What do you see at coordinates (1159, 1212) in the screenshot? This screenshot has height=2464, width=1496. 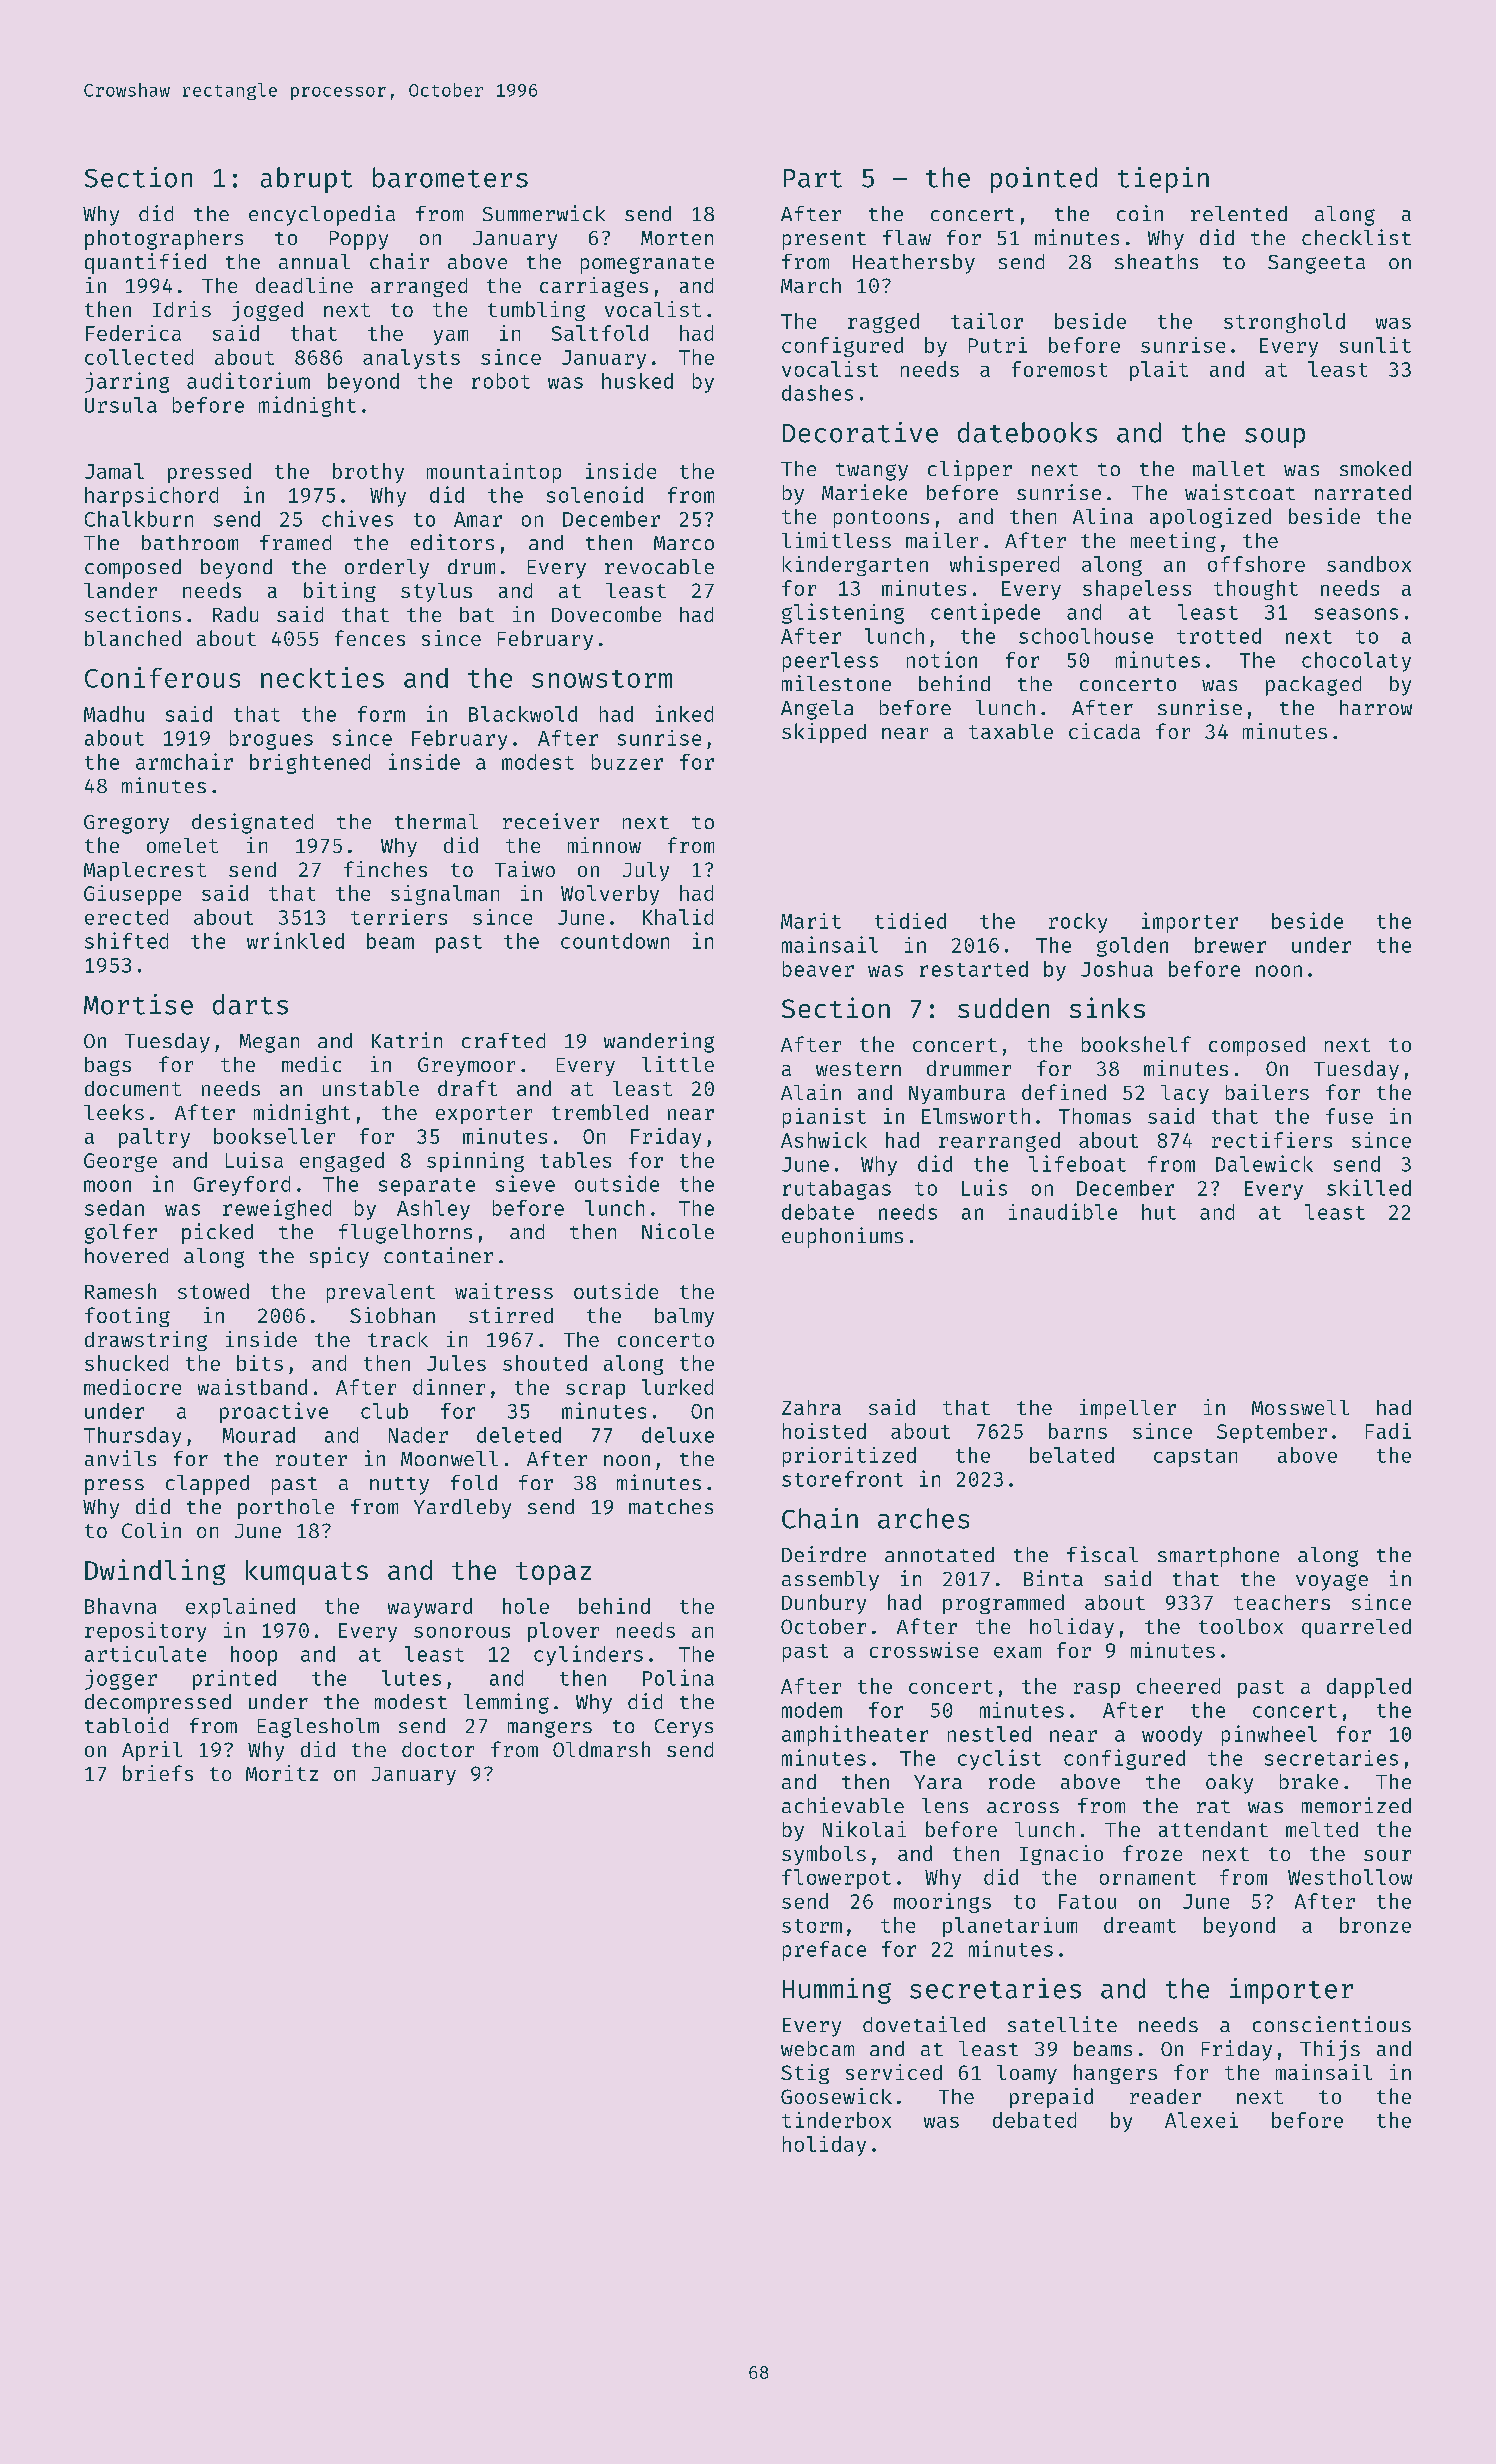 I see `hut` at bounding box center [1159, 1212].
